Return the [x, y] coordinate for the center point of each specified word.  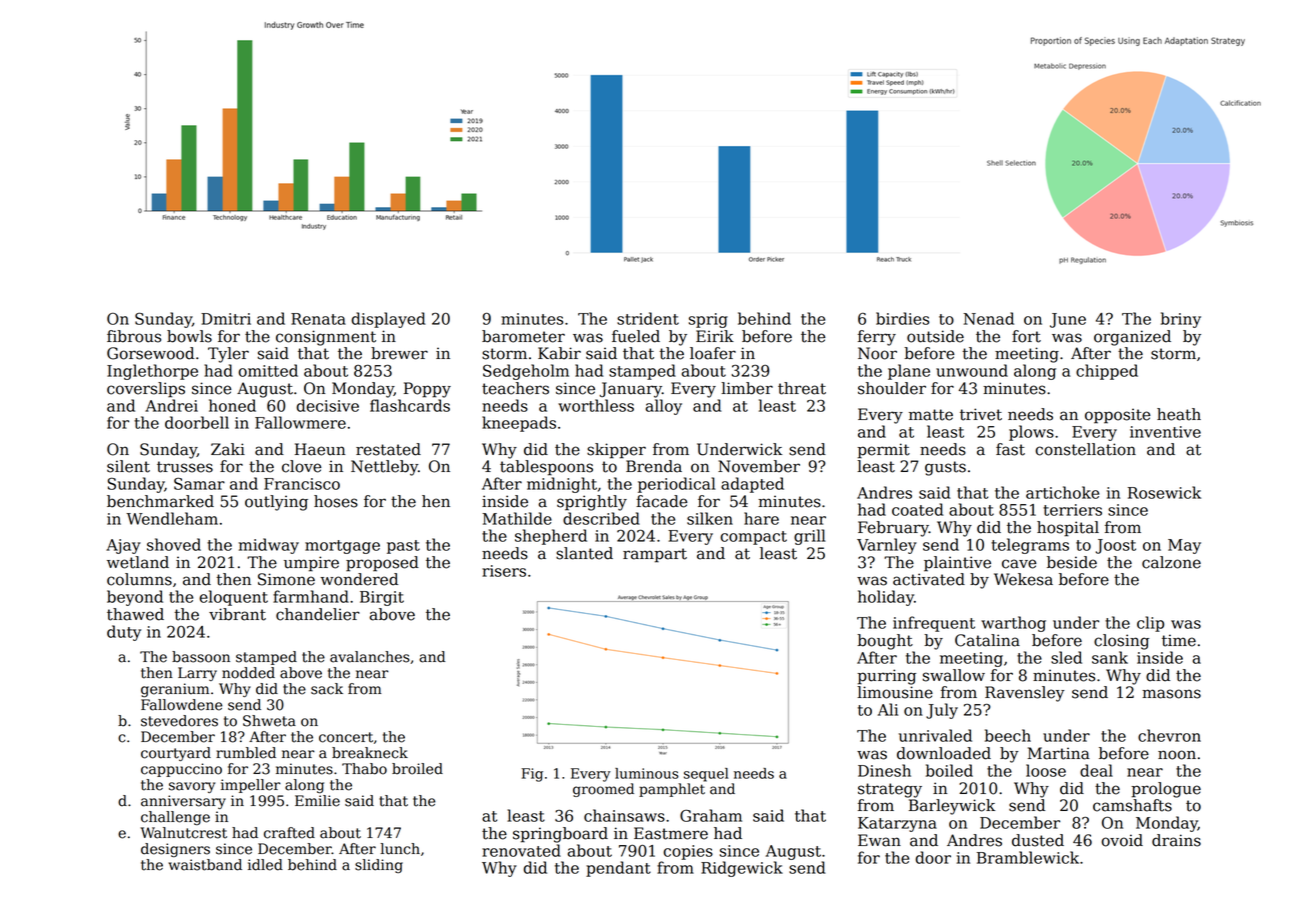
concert [346, 737]
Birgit [382, 598]
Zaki [228, 449]
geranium [175, 690]
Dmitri [226, 319]
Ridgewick [742, 869]
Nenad [988, 318]
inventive [1165, 432]
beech [1008, 735]
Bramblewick [1028, 857]
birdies [902, 318]
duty [124, 633]
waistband [205, 865]
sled [1066, 657]
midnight [562, 485]
